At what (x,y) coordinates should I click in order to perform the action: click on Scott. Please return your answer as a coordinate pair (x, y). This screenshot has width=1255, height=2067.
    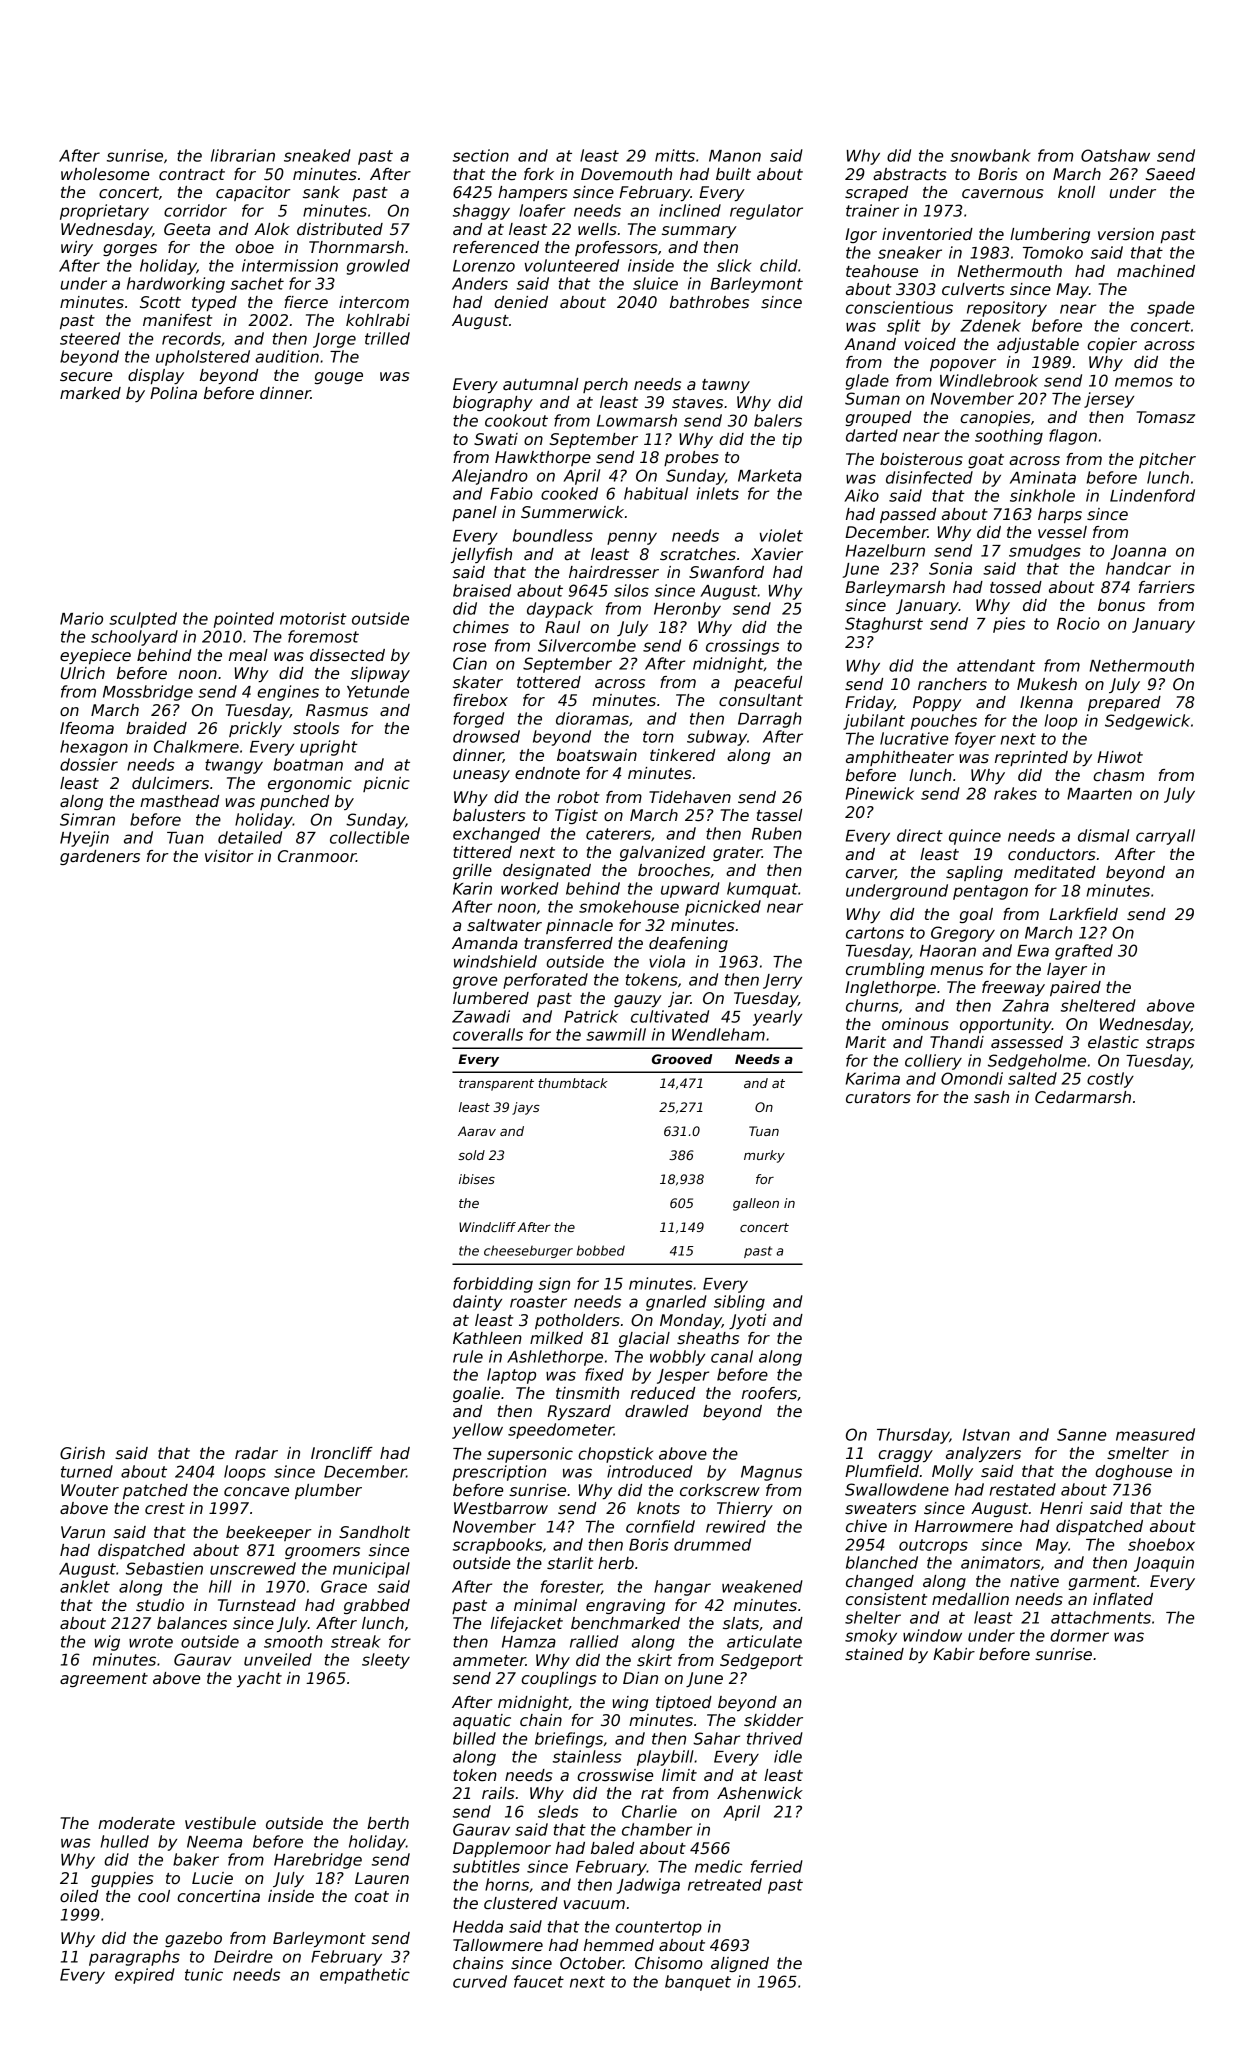
    Looking at the image, I should click on (160, 302).
